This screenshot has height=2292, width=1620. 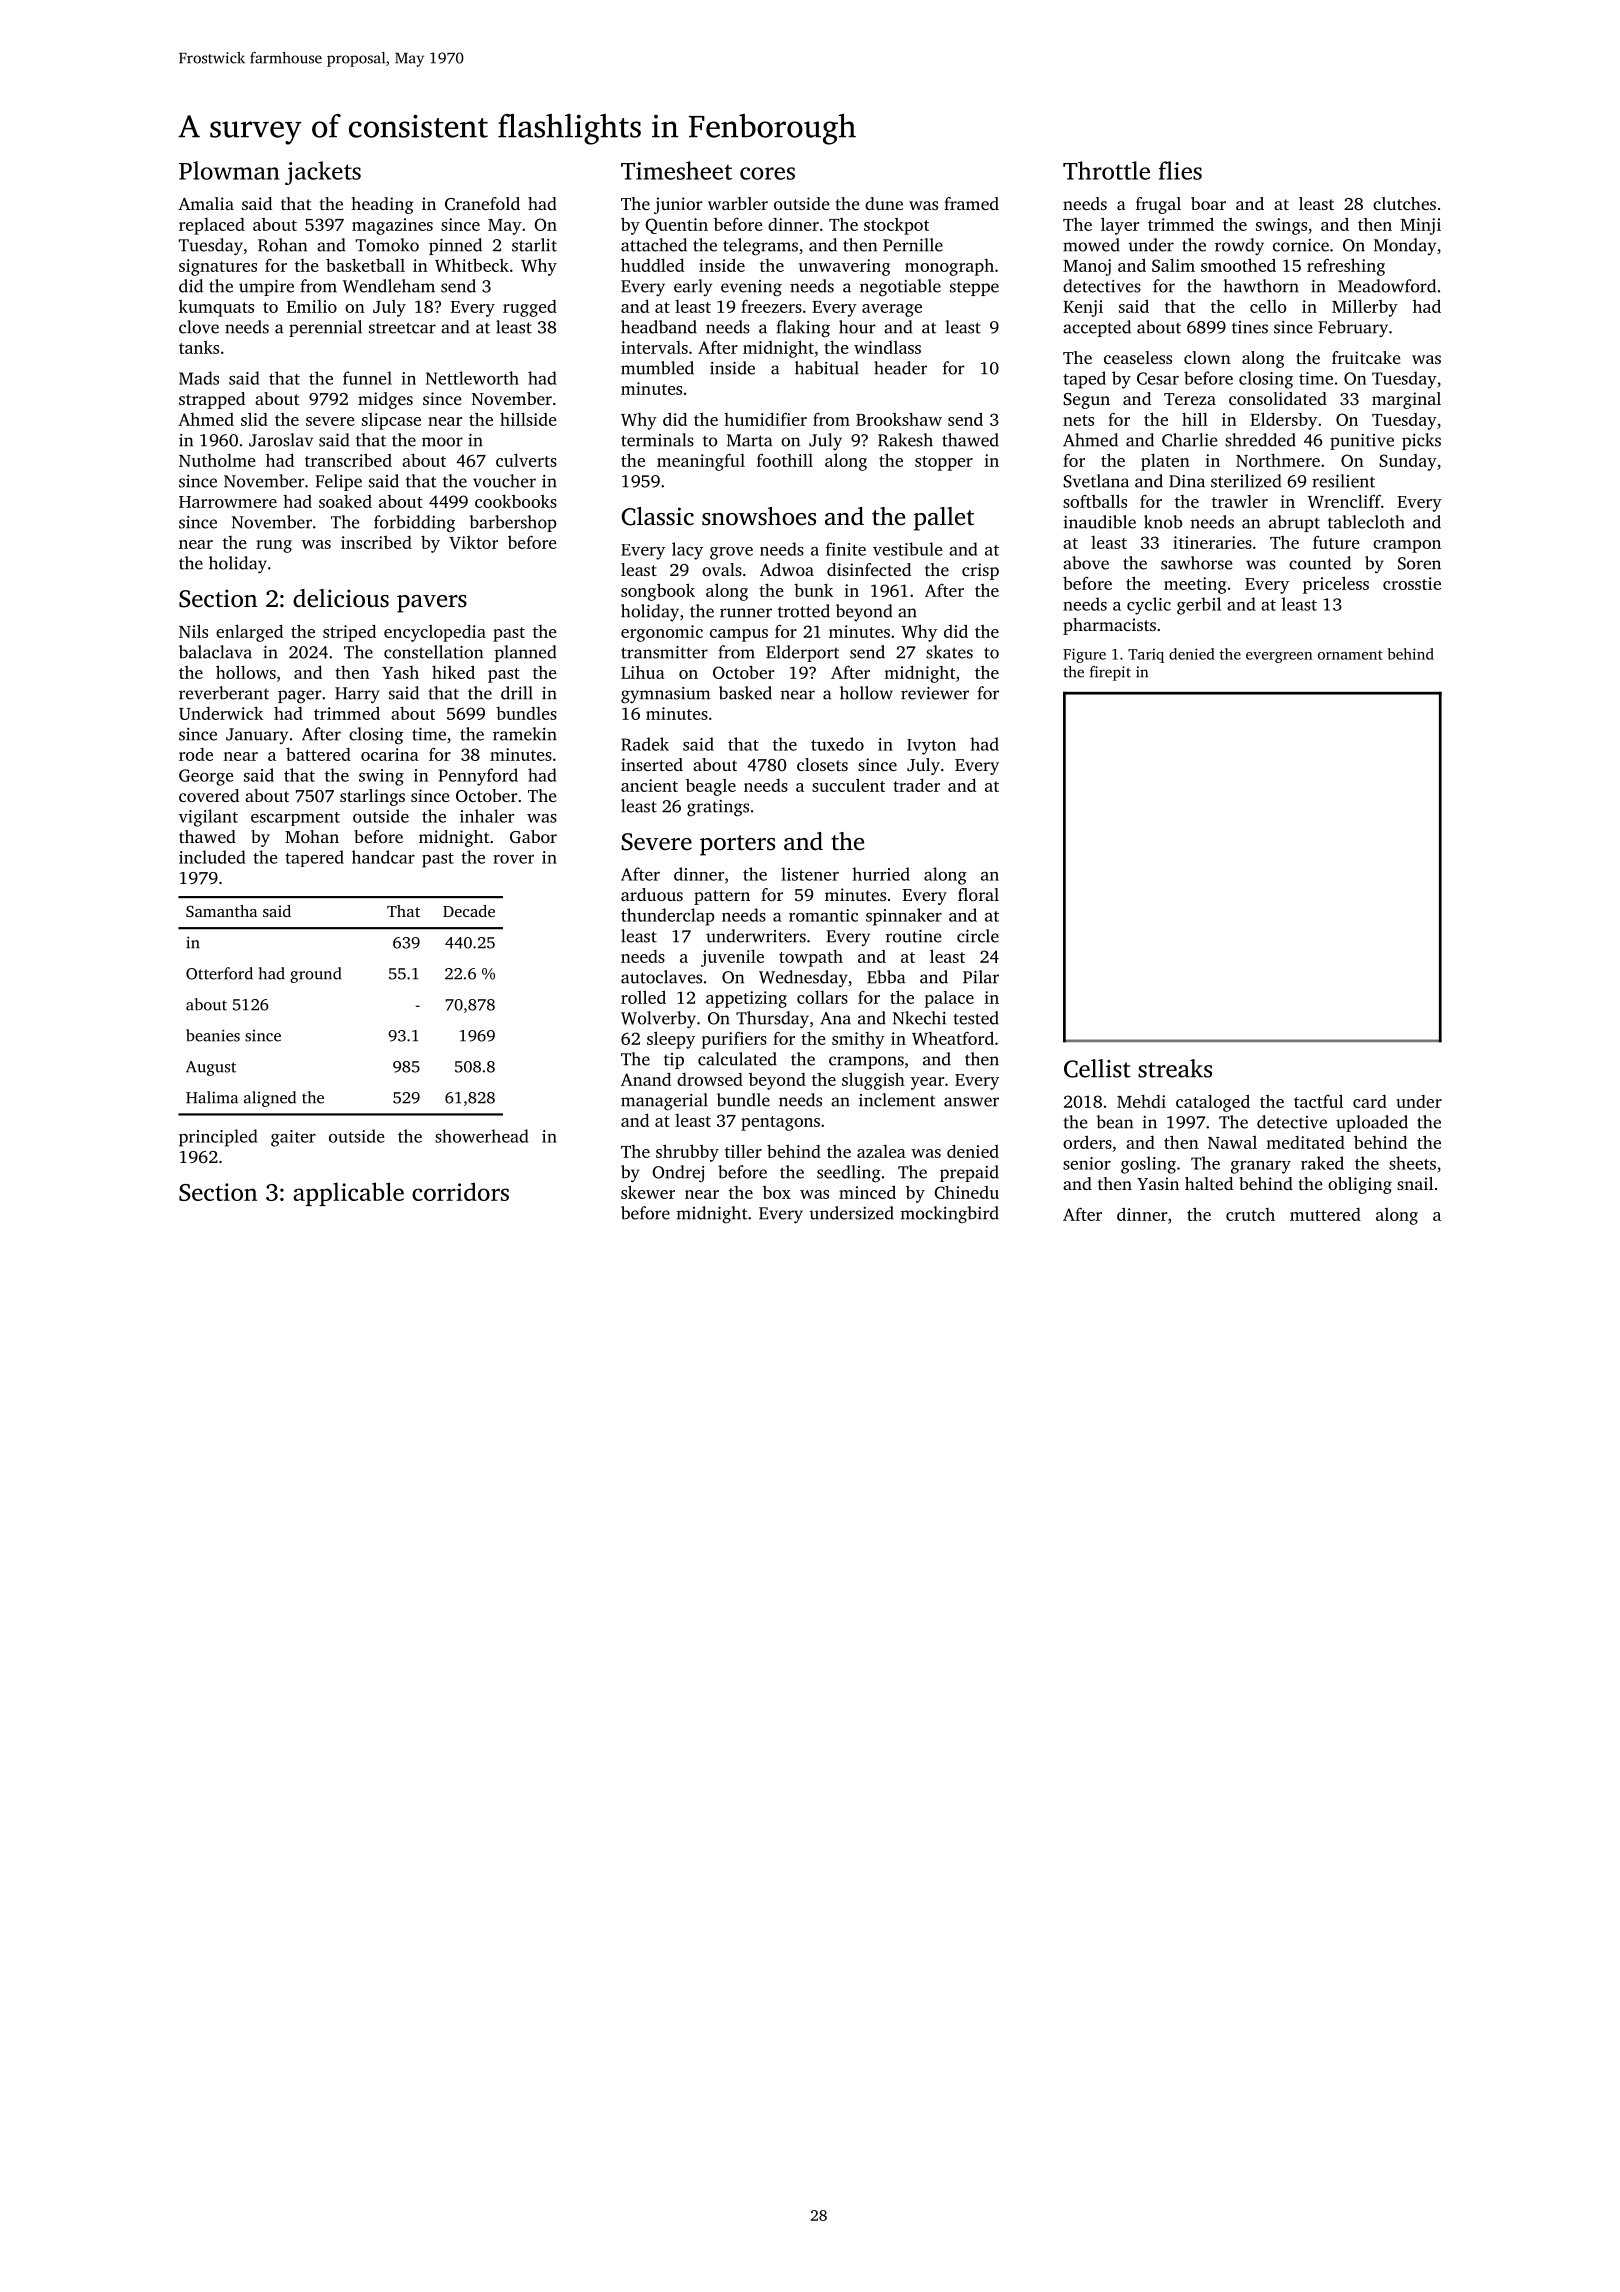 What do you see at coordinates (482, 1136) in the screenshot?
I see `showerhead` at bounding box center [482, 1136].
